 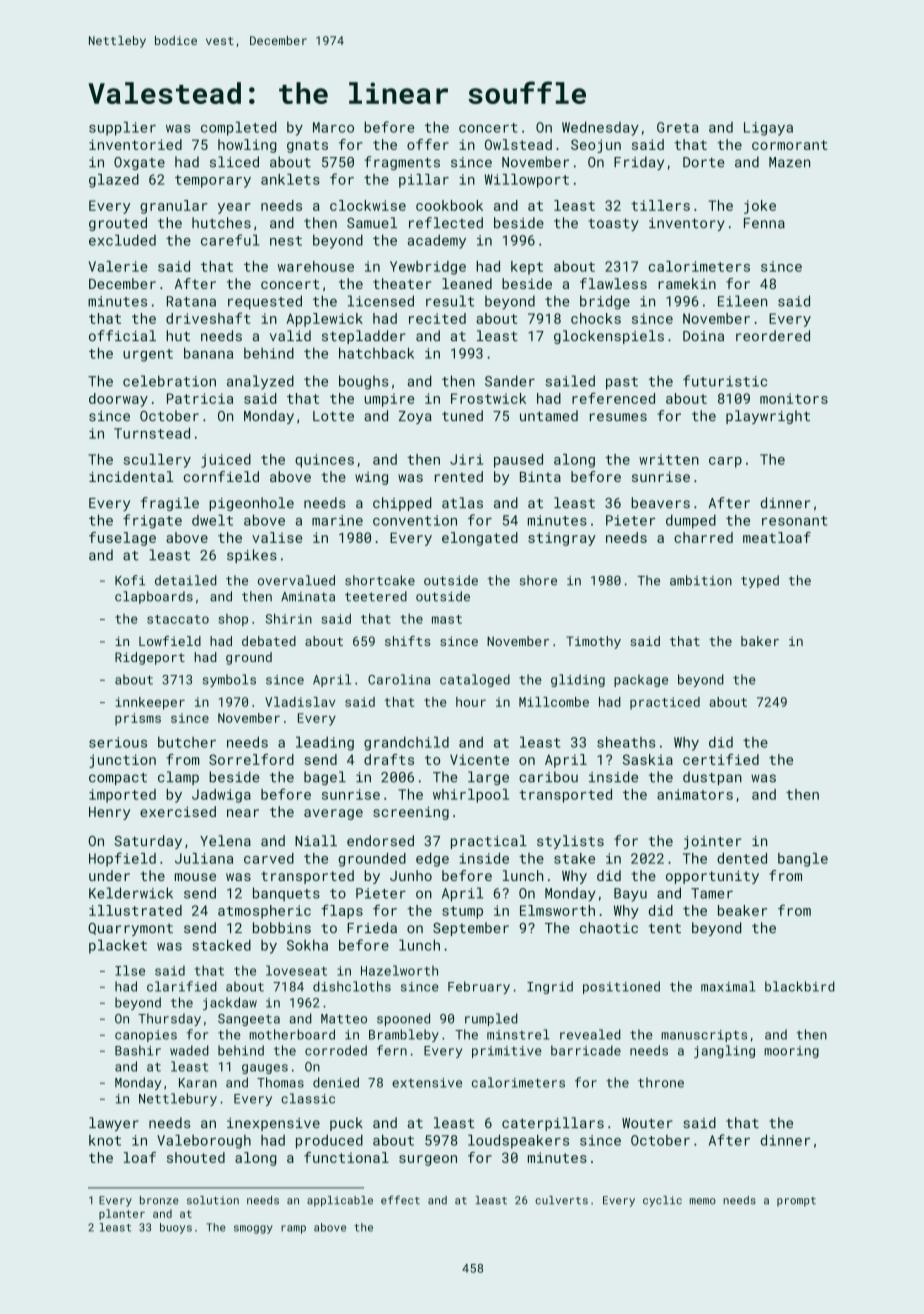 What do you see at coordinates (725, 462) in the image?
I see `carp` at bounding box center [725, 462].
